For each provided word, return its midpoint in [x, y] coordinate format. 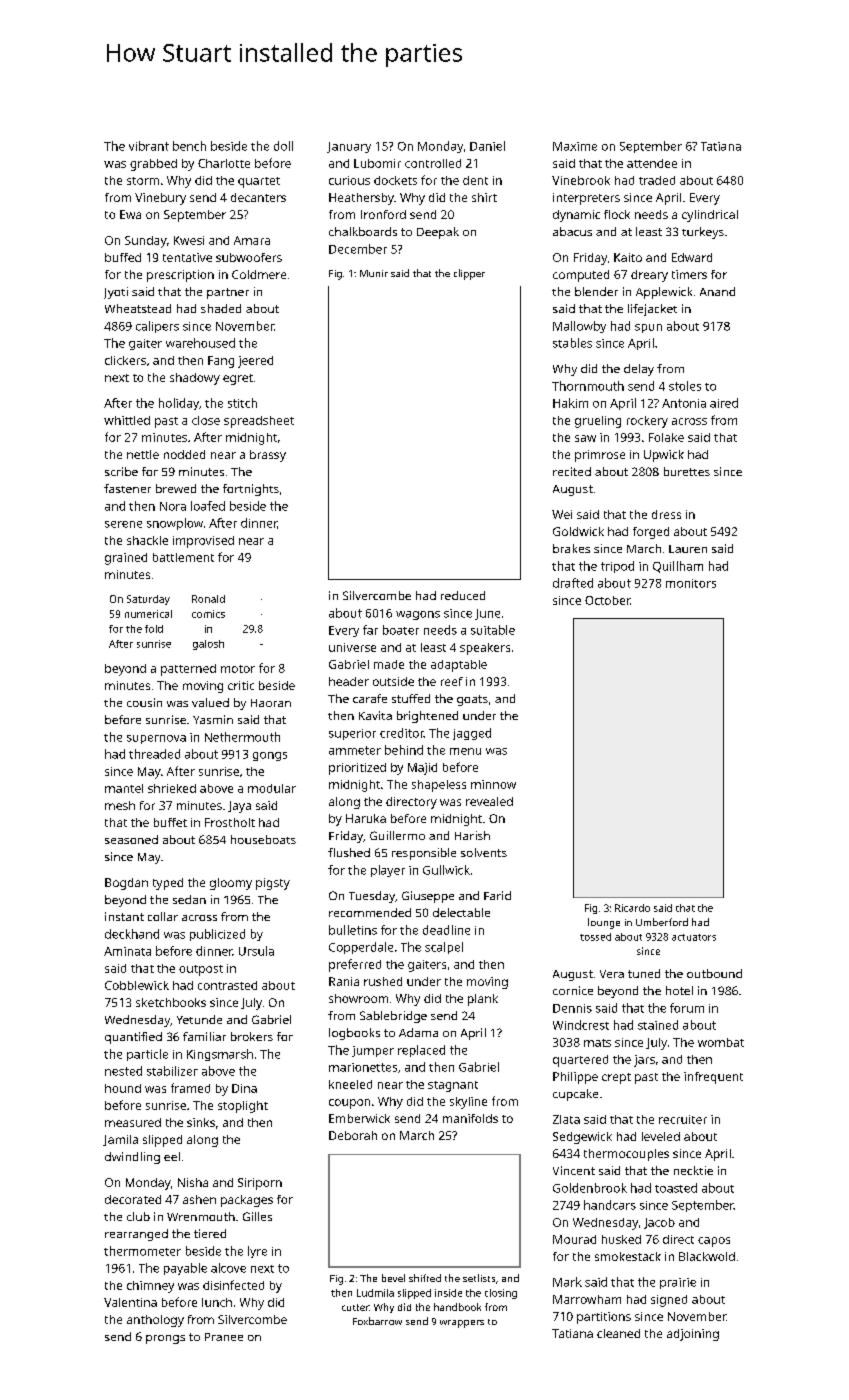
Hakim [570, 403]
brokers [252, 1036]
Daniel [487, 146]
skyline [468, 1103]
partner [228, 293]
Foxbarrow [377, 1321]
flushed [349, 852]
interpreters [586, 199]
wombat [721, 1042]
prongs [165, 1339]
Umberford [662, 922]
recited [572, 471]
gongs [270, 756]
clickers [125, 360]
